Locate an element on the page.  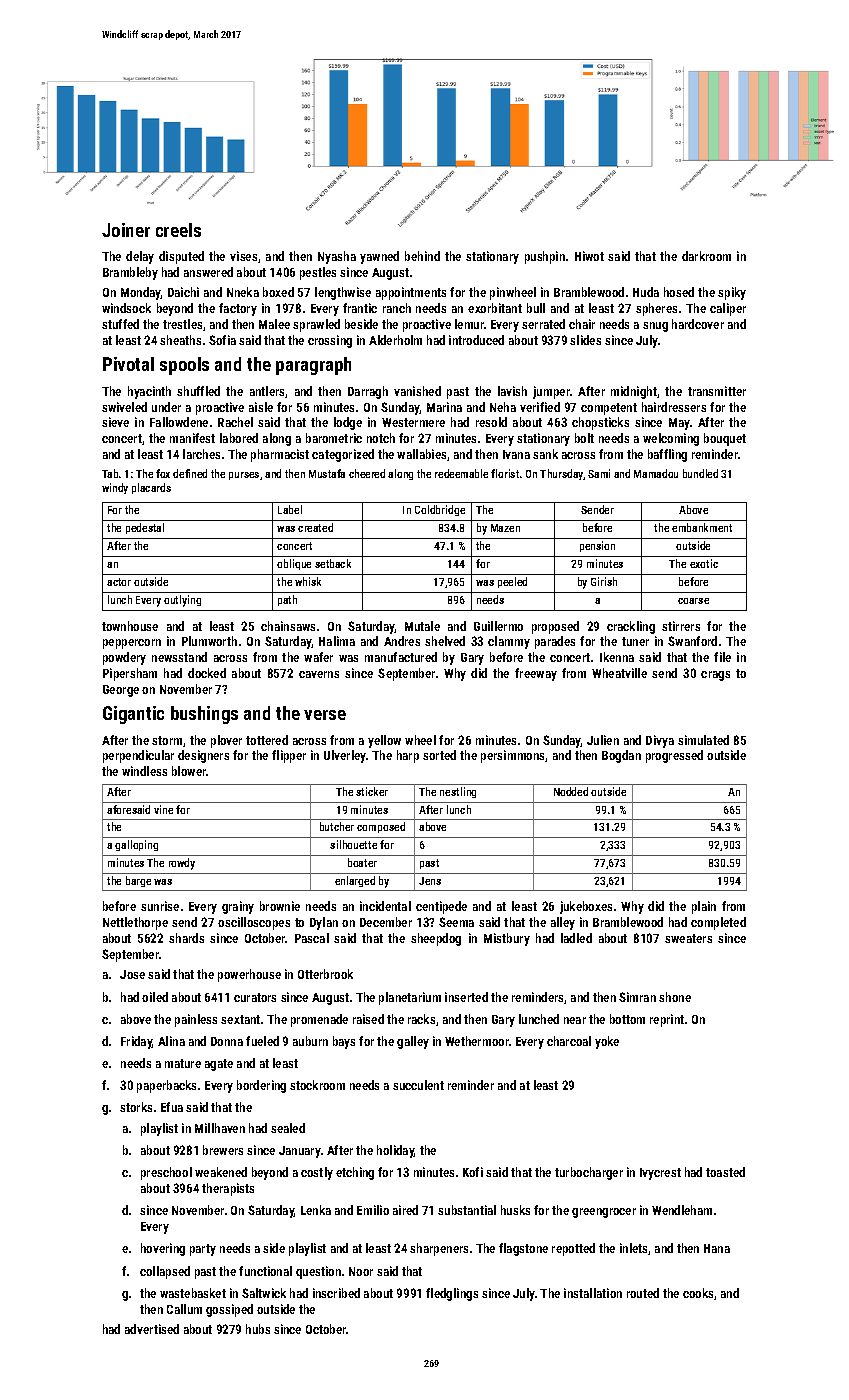
caliper is located at coordinates (728, 309).
